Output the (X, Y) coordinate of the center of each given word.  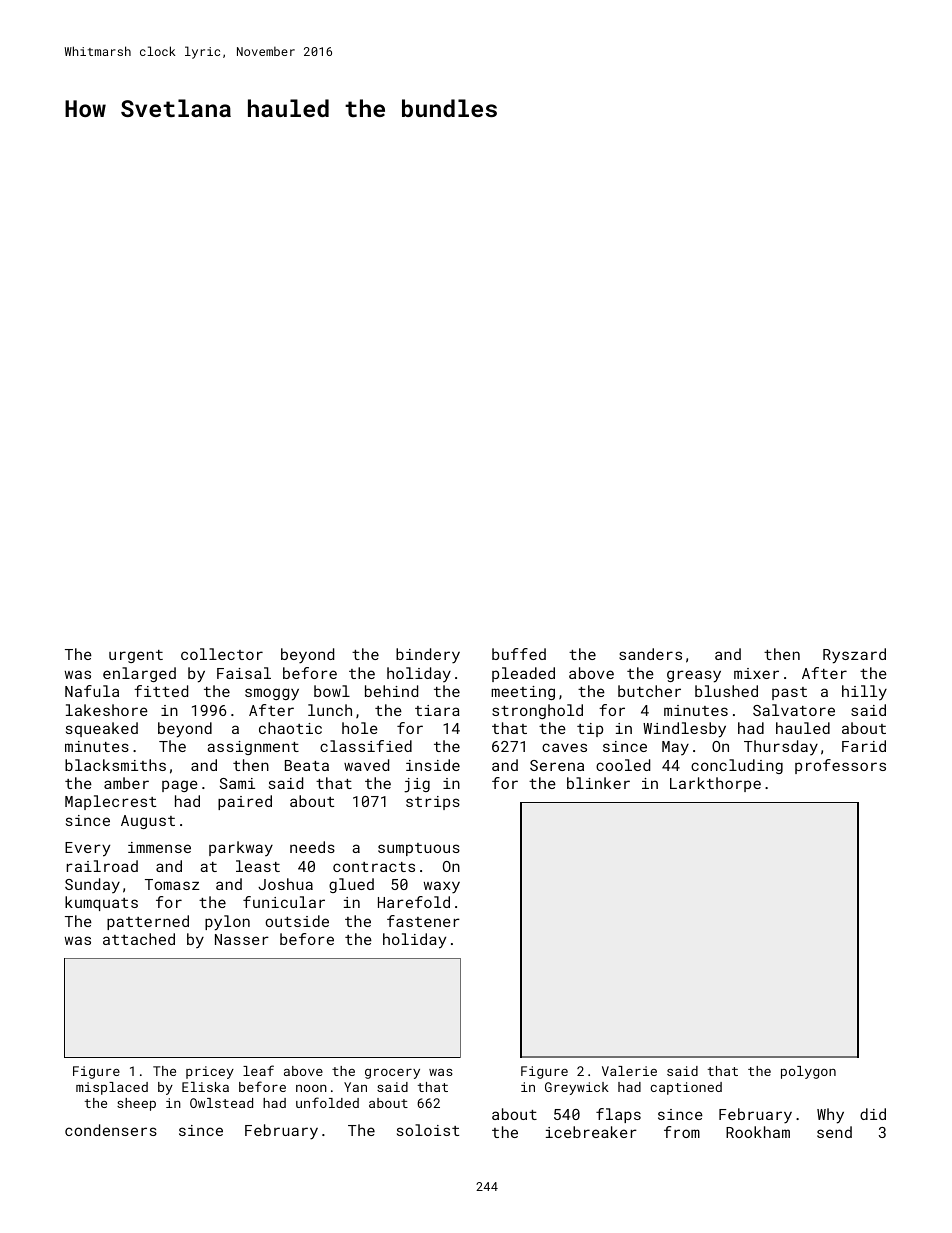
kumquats (101, 903)
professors (840, 766)
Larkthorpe (715, 784)
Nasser (242, 939)
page (180, 786)
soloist (428, 1130)
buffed (519, 654)
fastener (423, 921)
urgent (136, 656)
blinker (598, 783)
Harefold (414, 902)
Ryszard (854, 656)
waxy (442, 887)
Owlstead (221, 1103)
